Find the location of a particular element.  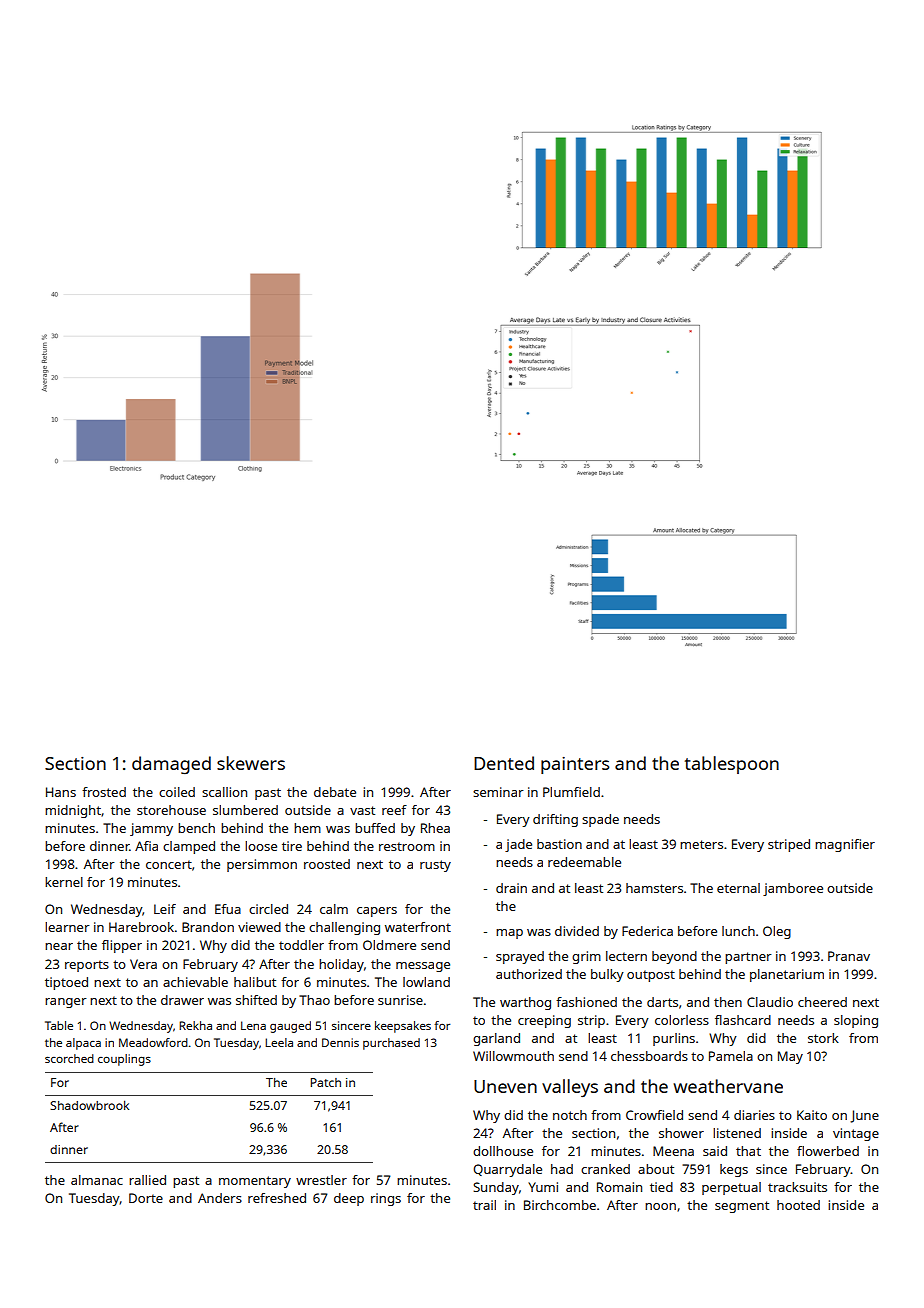

rallied is located at coordinates (147, 1180).
